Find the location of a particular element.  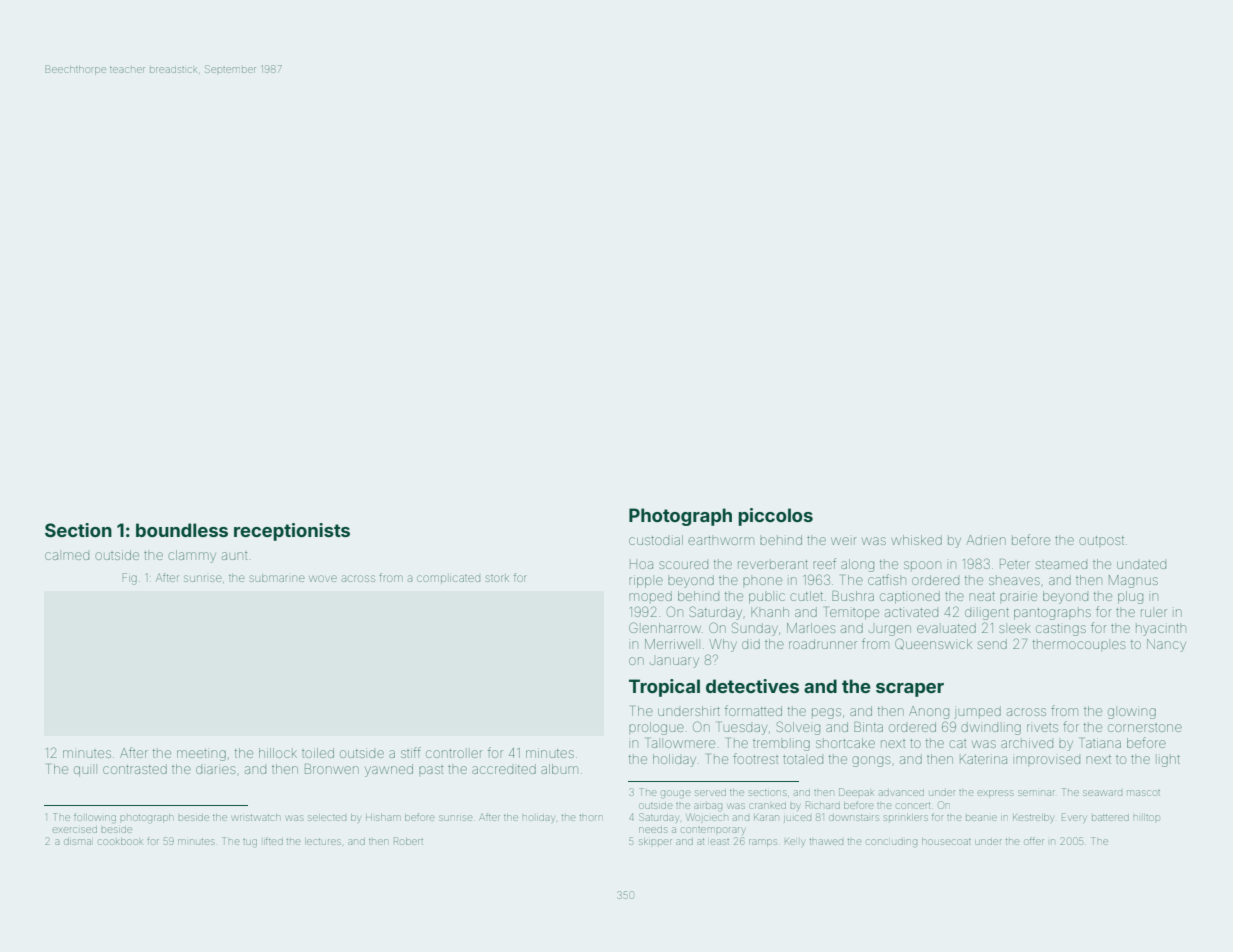

Binta is located at coordinates (868, 727).
